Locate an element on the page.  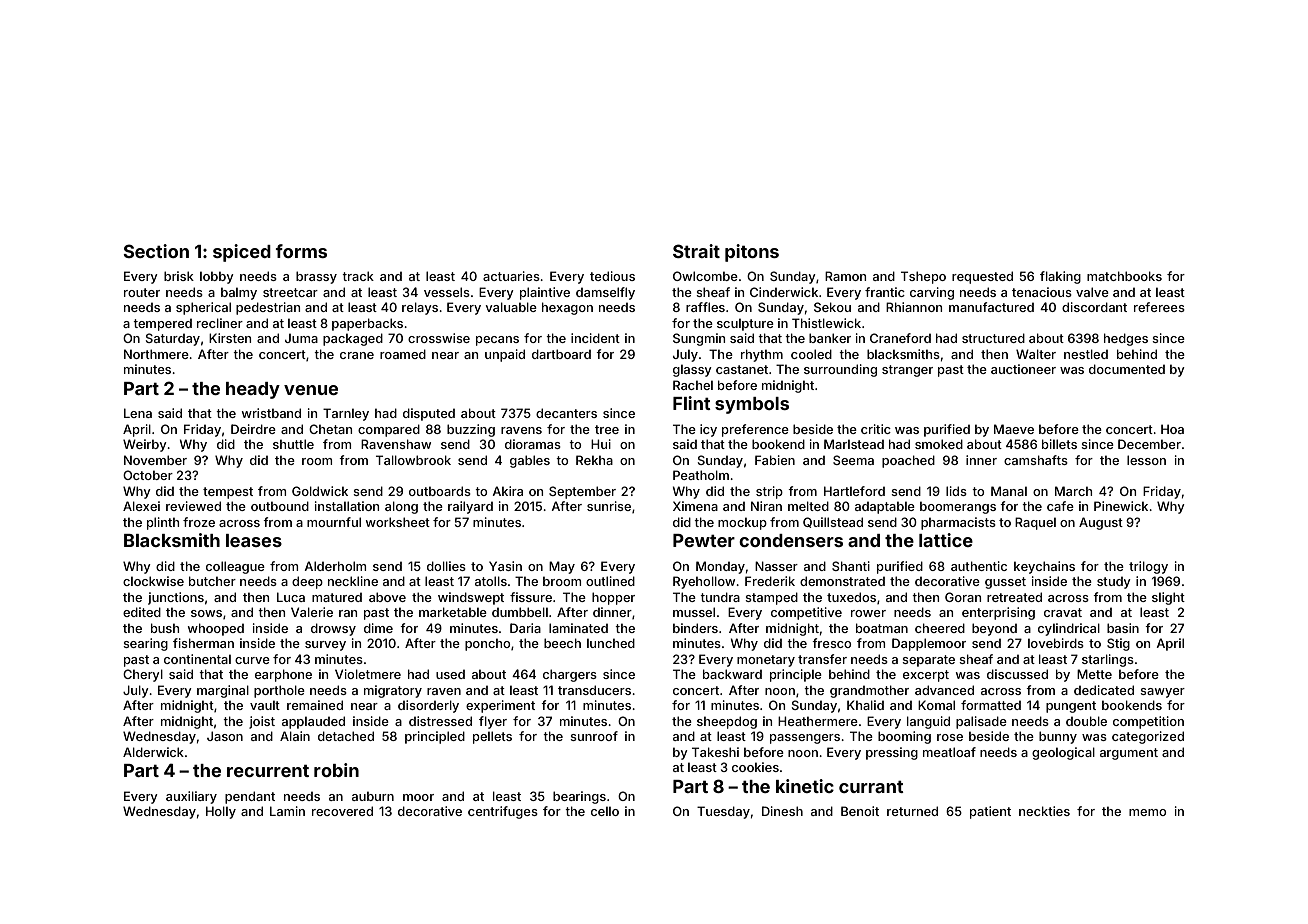
outlined is located at coordinates (610, 581).
